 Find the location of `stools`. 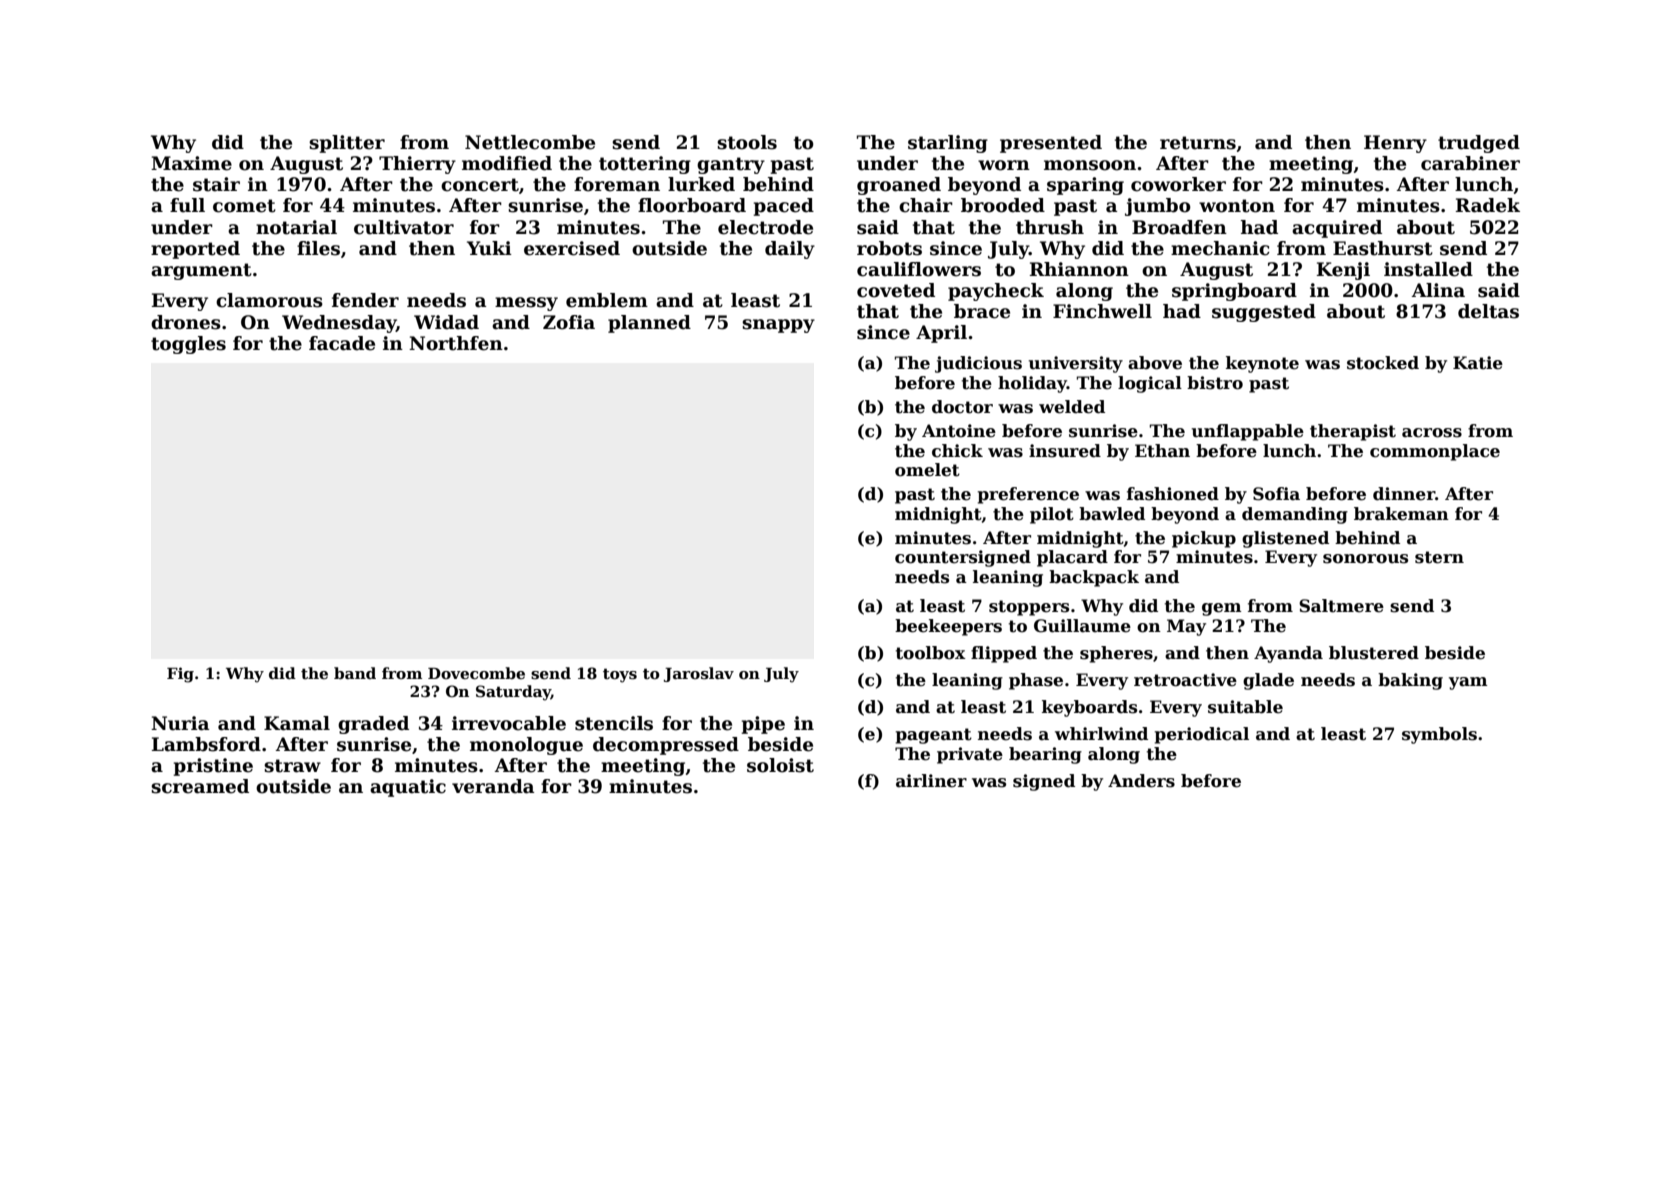

stools is located at coordinates (747, 142).
